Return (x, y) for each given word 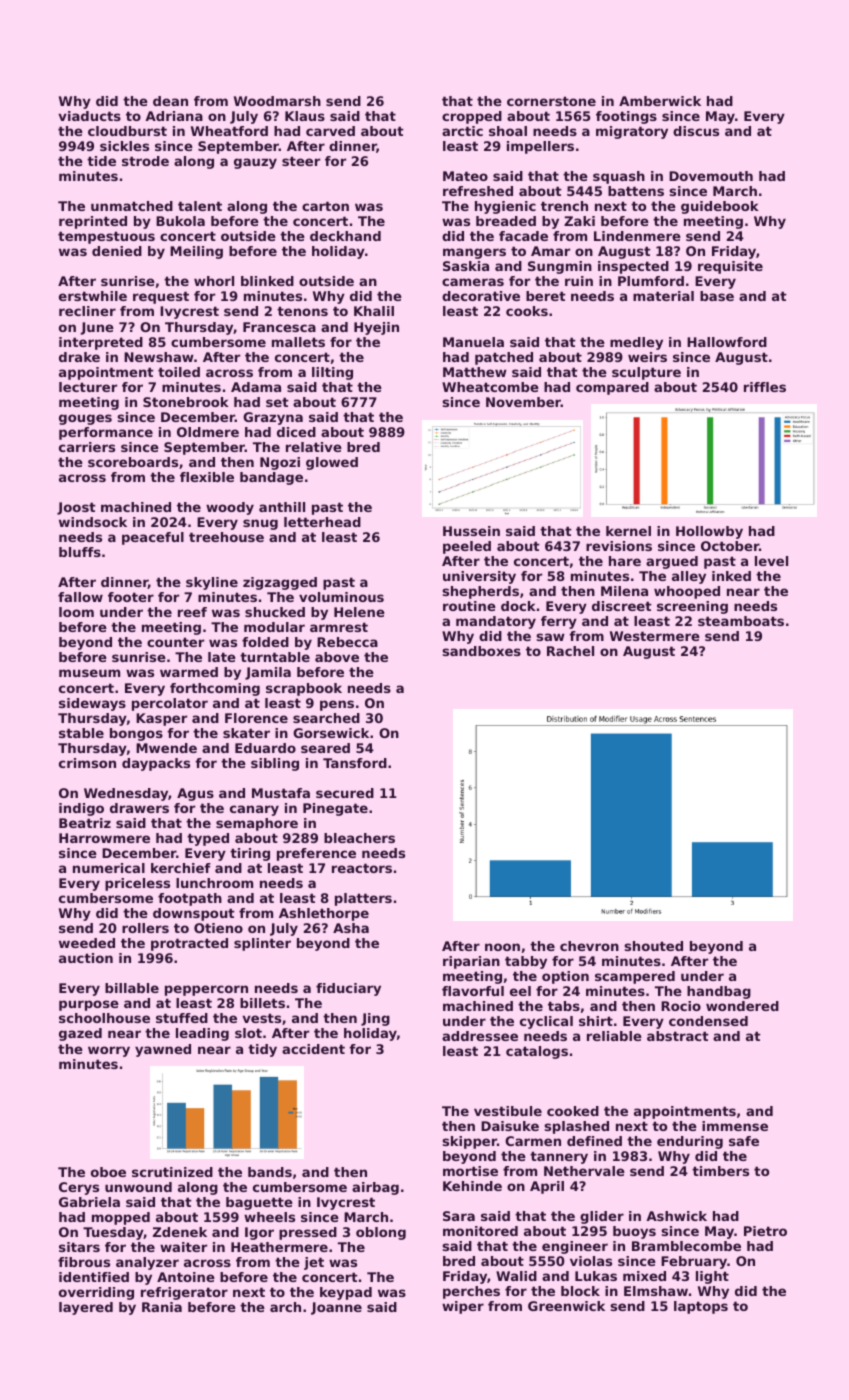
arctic (462, 131)
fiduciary (348, 989)
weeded (87, 943)
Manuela (473, 342)
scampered (635, 977)
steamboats (741, 621)
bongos (136, 734)
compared (612, 388)
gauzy (255, 163)
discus (696, 131)
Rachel (570, 651)
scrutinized (172, 1172)
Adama (256, 387)
